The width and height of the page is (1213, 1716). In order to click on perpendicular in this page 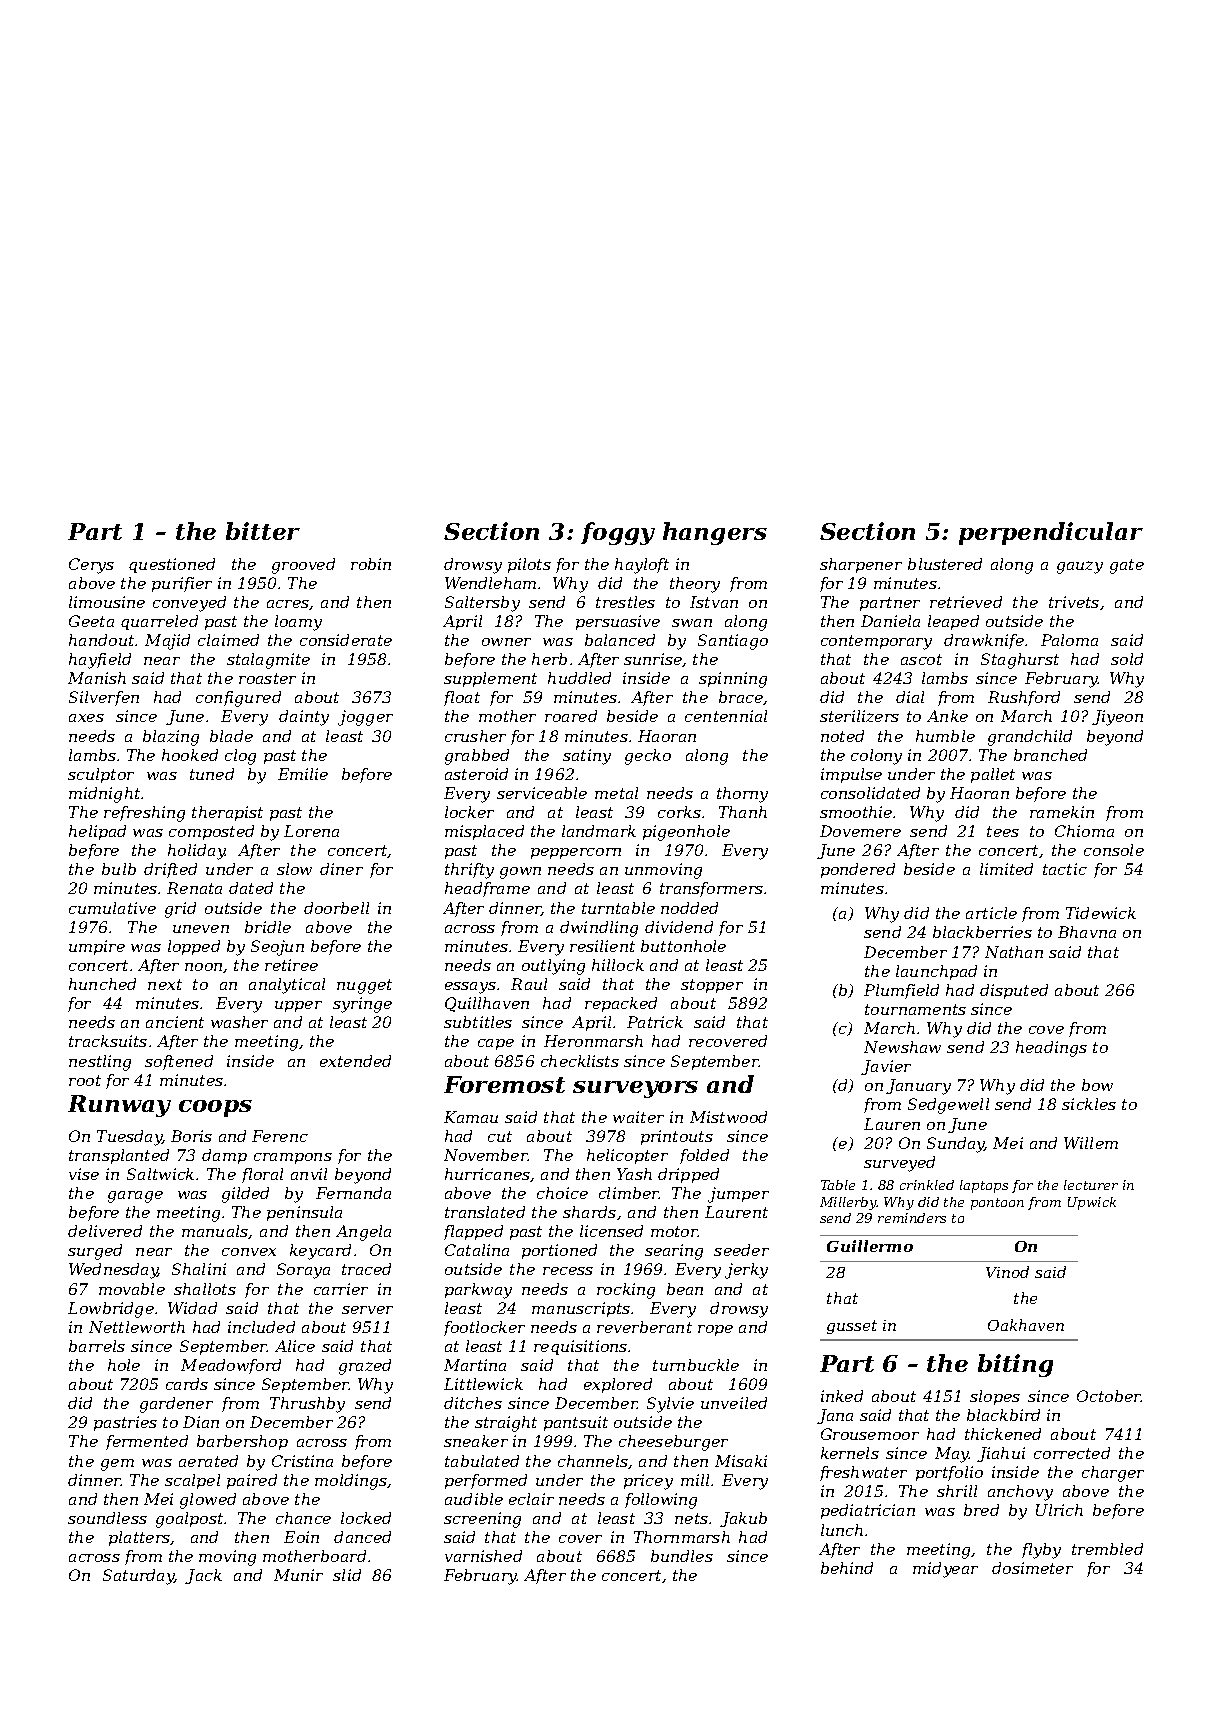, I will do `click(1051, 533)`.
